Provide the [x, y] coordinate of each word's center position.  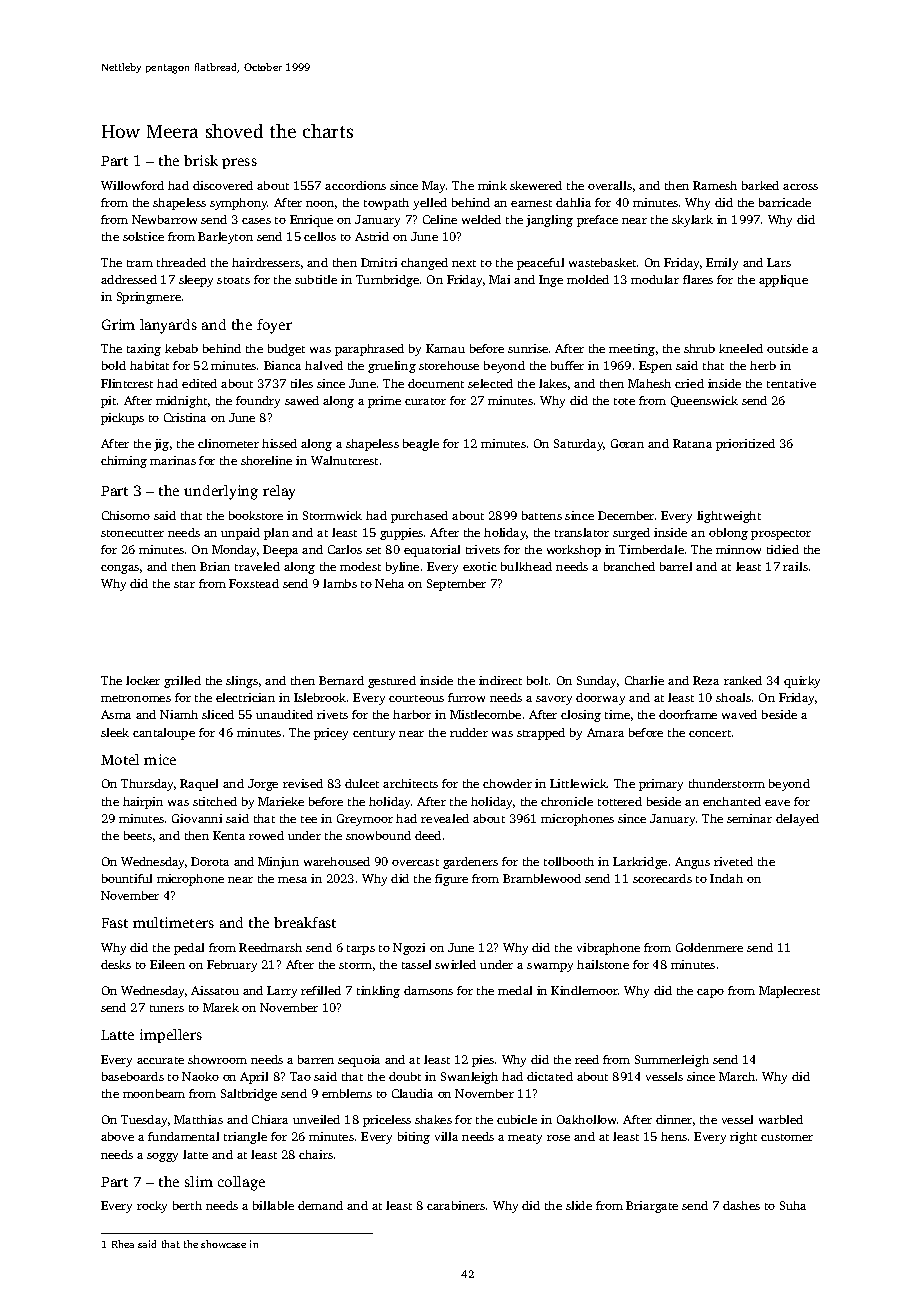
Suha [793, 1205]
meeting [632, 350]
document [436, 383]
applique [783, 281]
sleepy [196, 281]
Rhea [123, 1244]
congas [120, 569]
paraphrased [369, 350]
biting [414, 1138]
